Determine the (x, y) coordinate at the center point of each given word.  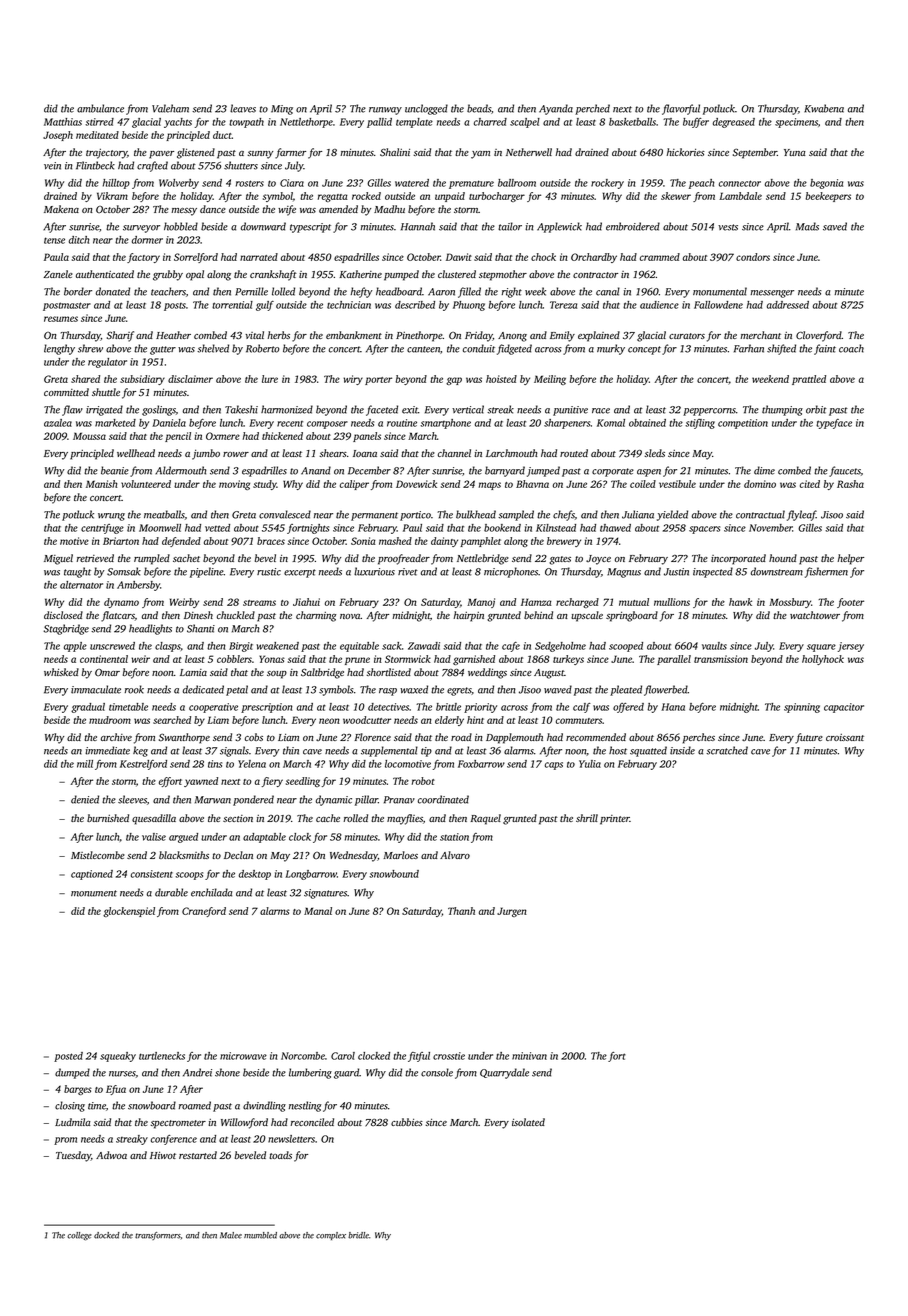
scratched (727, 750)
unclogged (426, 109)
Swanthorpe (184, 738)
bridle (358, 1235)
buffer (696, 123)
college (79, 1236)
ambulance (100, 108)
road (461, 737)
